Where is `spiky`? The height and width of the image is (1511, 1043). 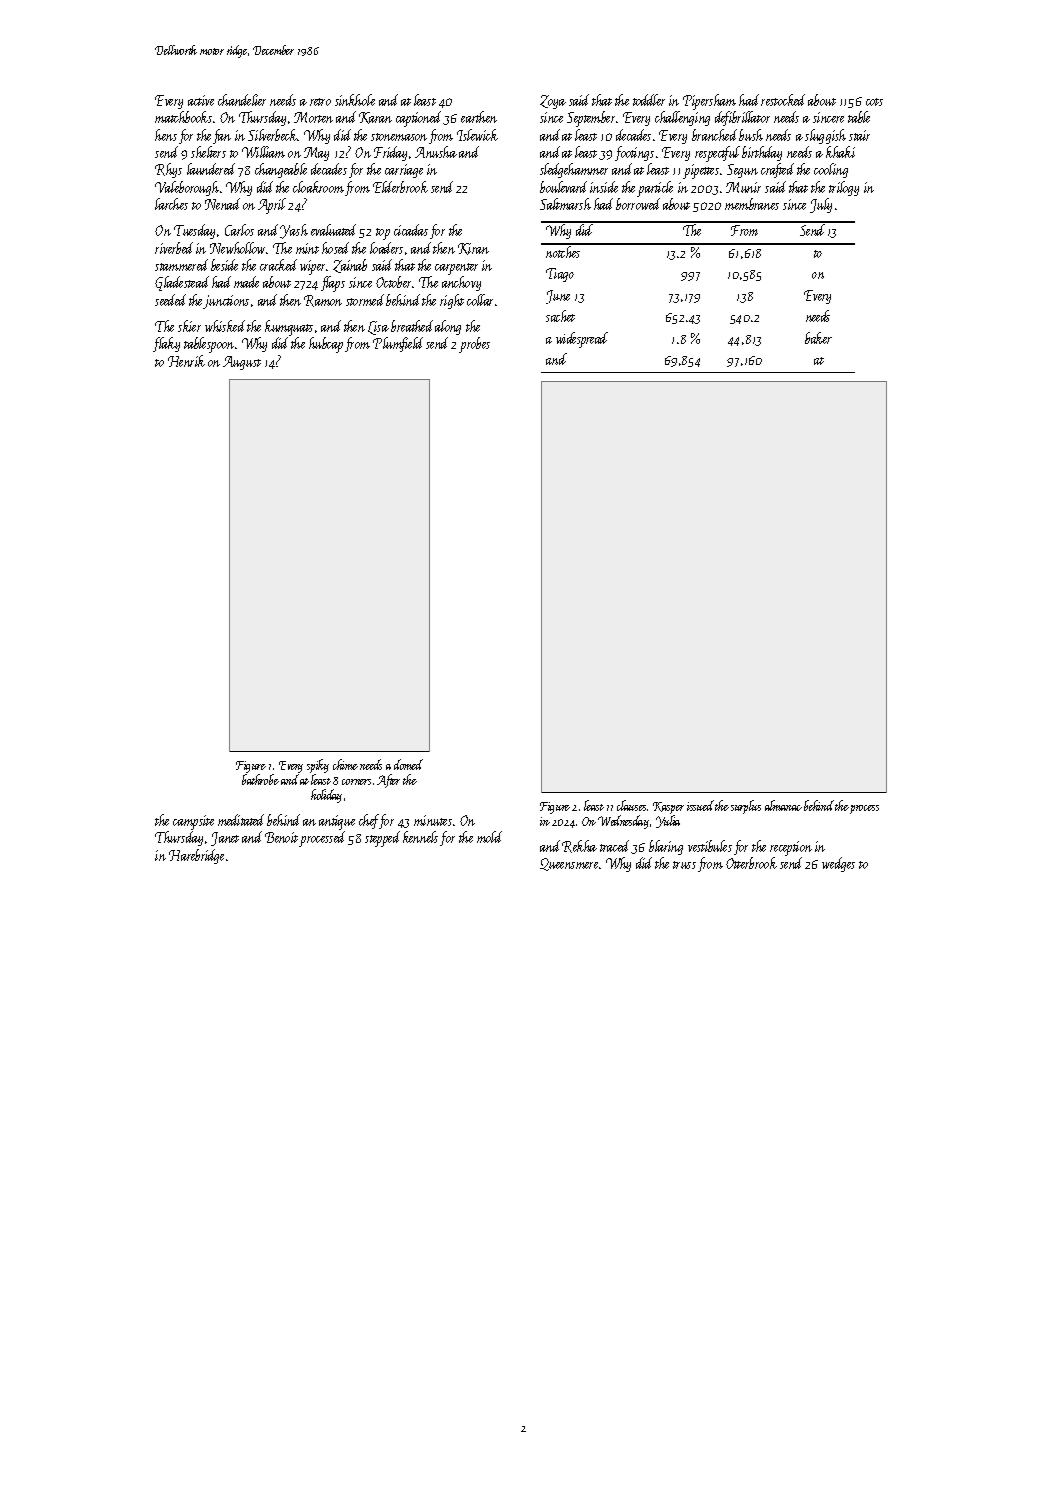
spiky is located at coordinates (318, 766).
